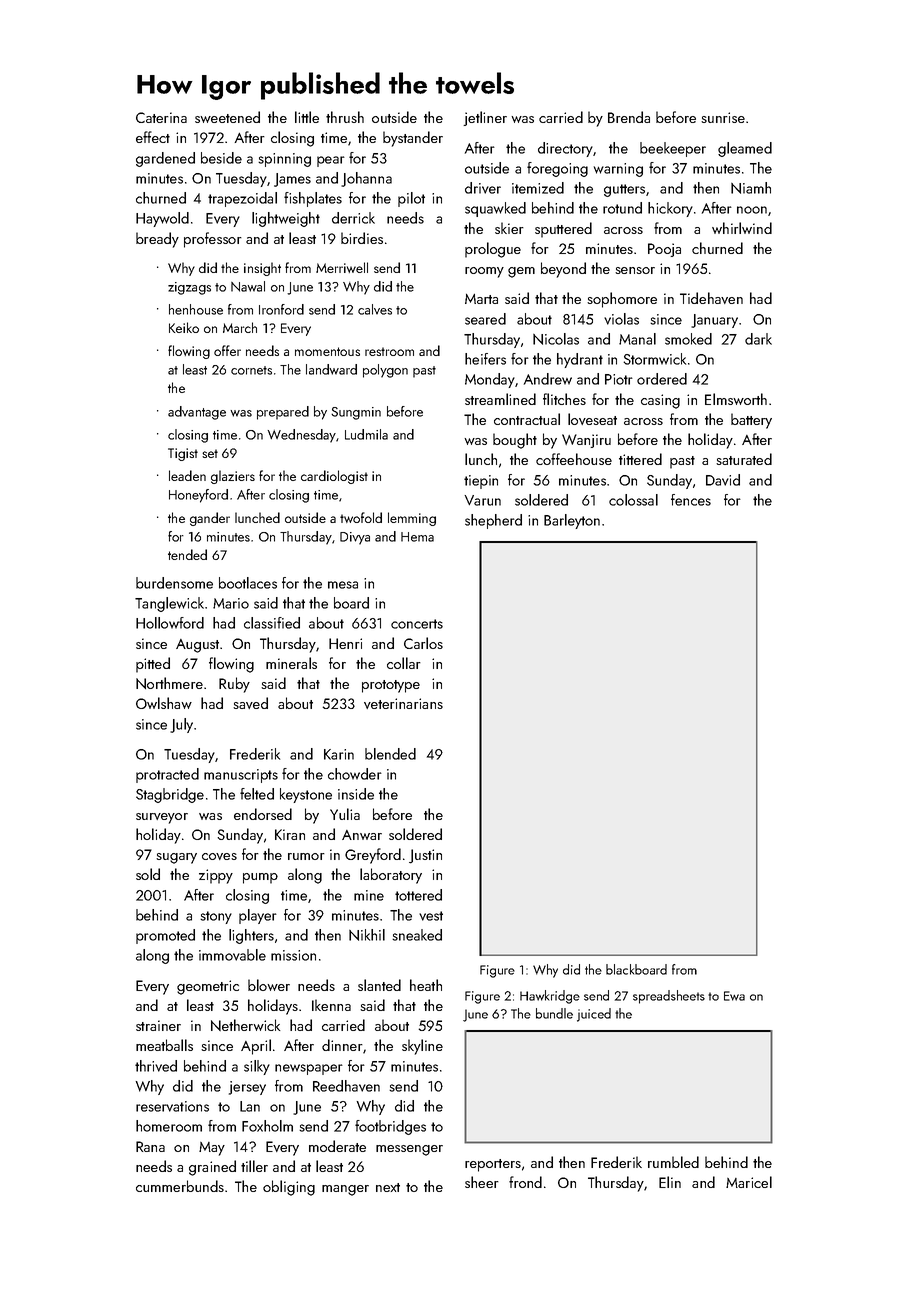  Describe the element at coordinates (390, 754) in the image. I see `blended` at that location.
